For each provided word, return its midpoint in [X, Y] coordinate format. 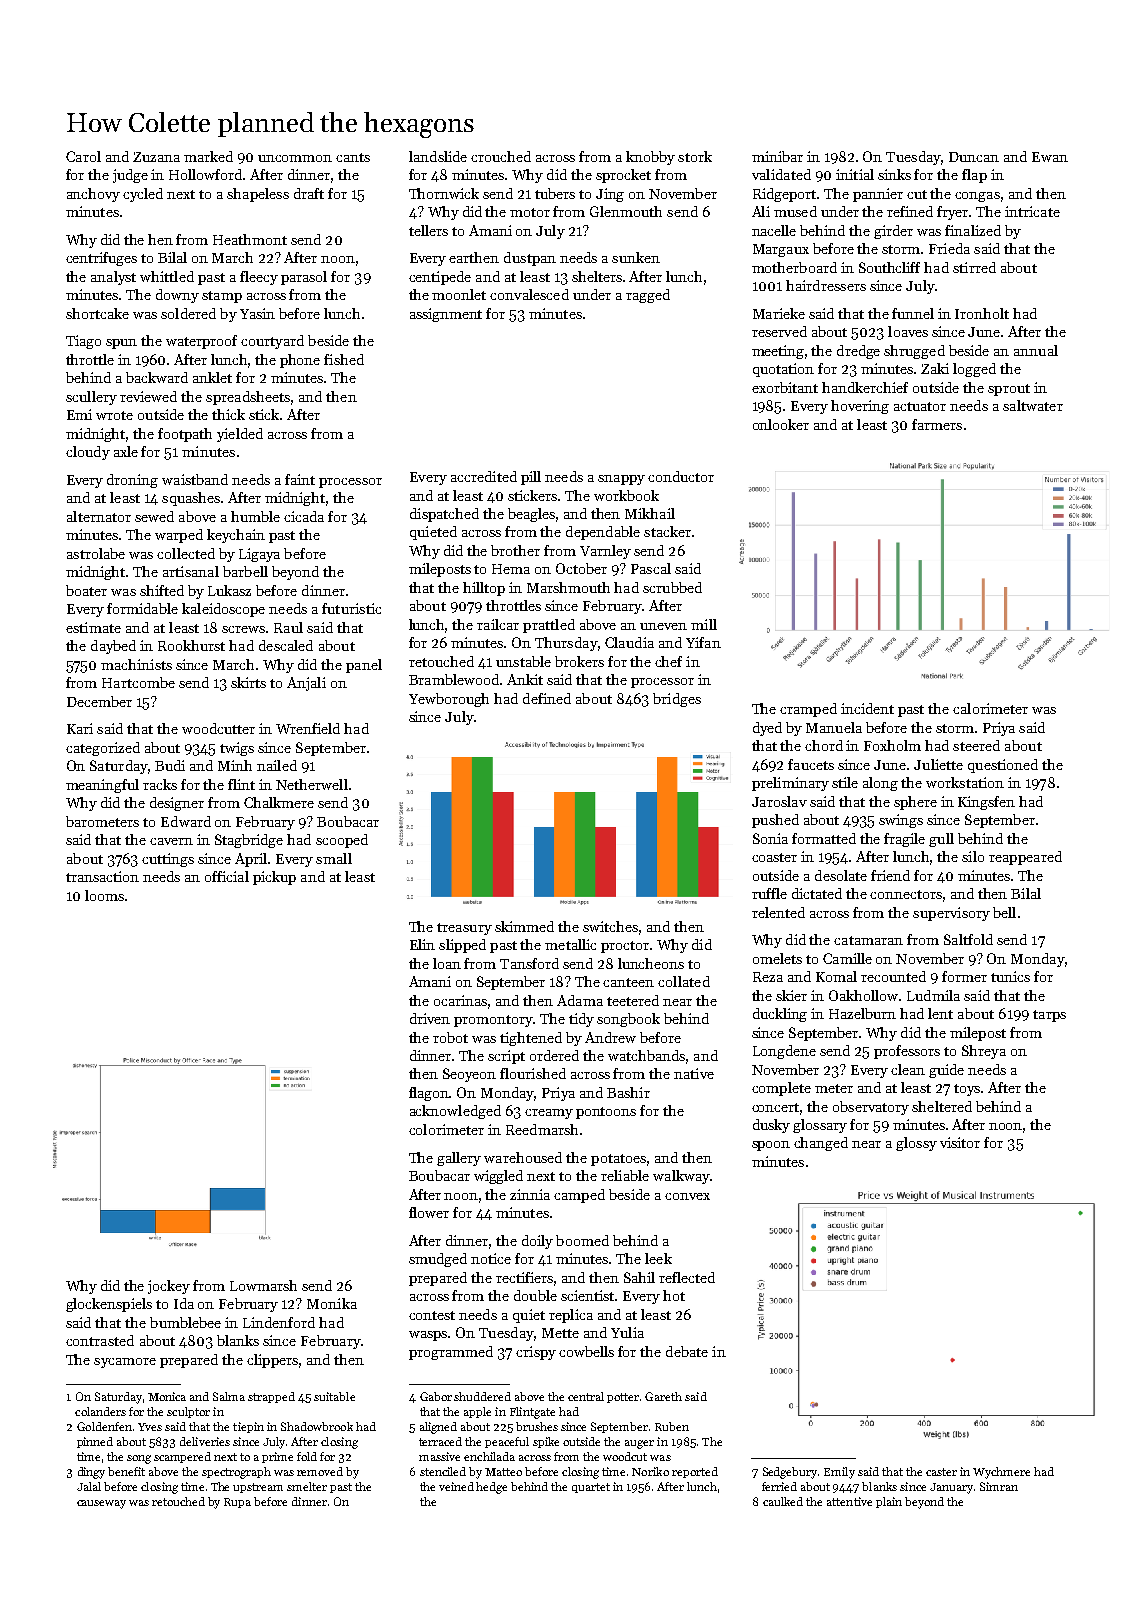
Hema [511, 569]
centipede [440, 278]
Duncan [974, 157]
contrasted [100, 1340]
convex [687, 1196]
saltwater [1033, 405]
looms [104, 895]
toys [967, 1090]
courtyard [272, 342]
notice [491, 1258]
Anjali [306, 684]
